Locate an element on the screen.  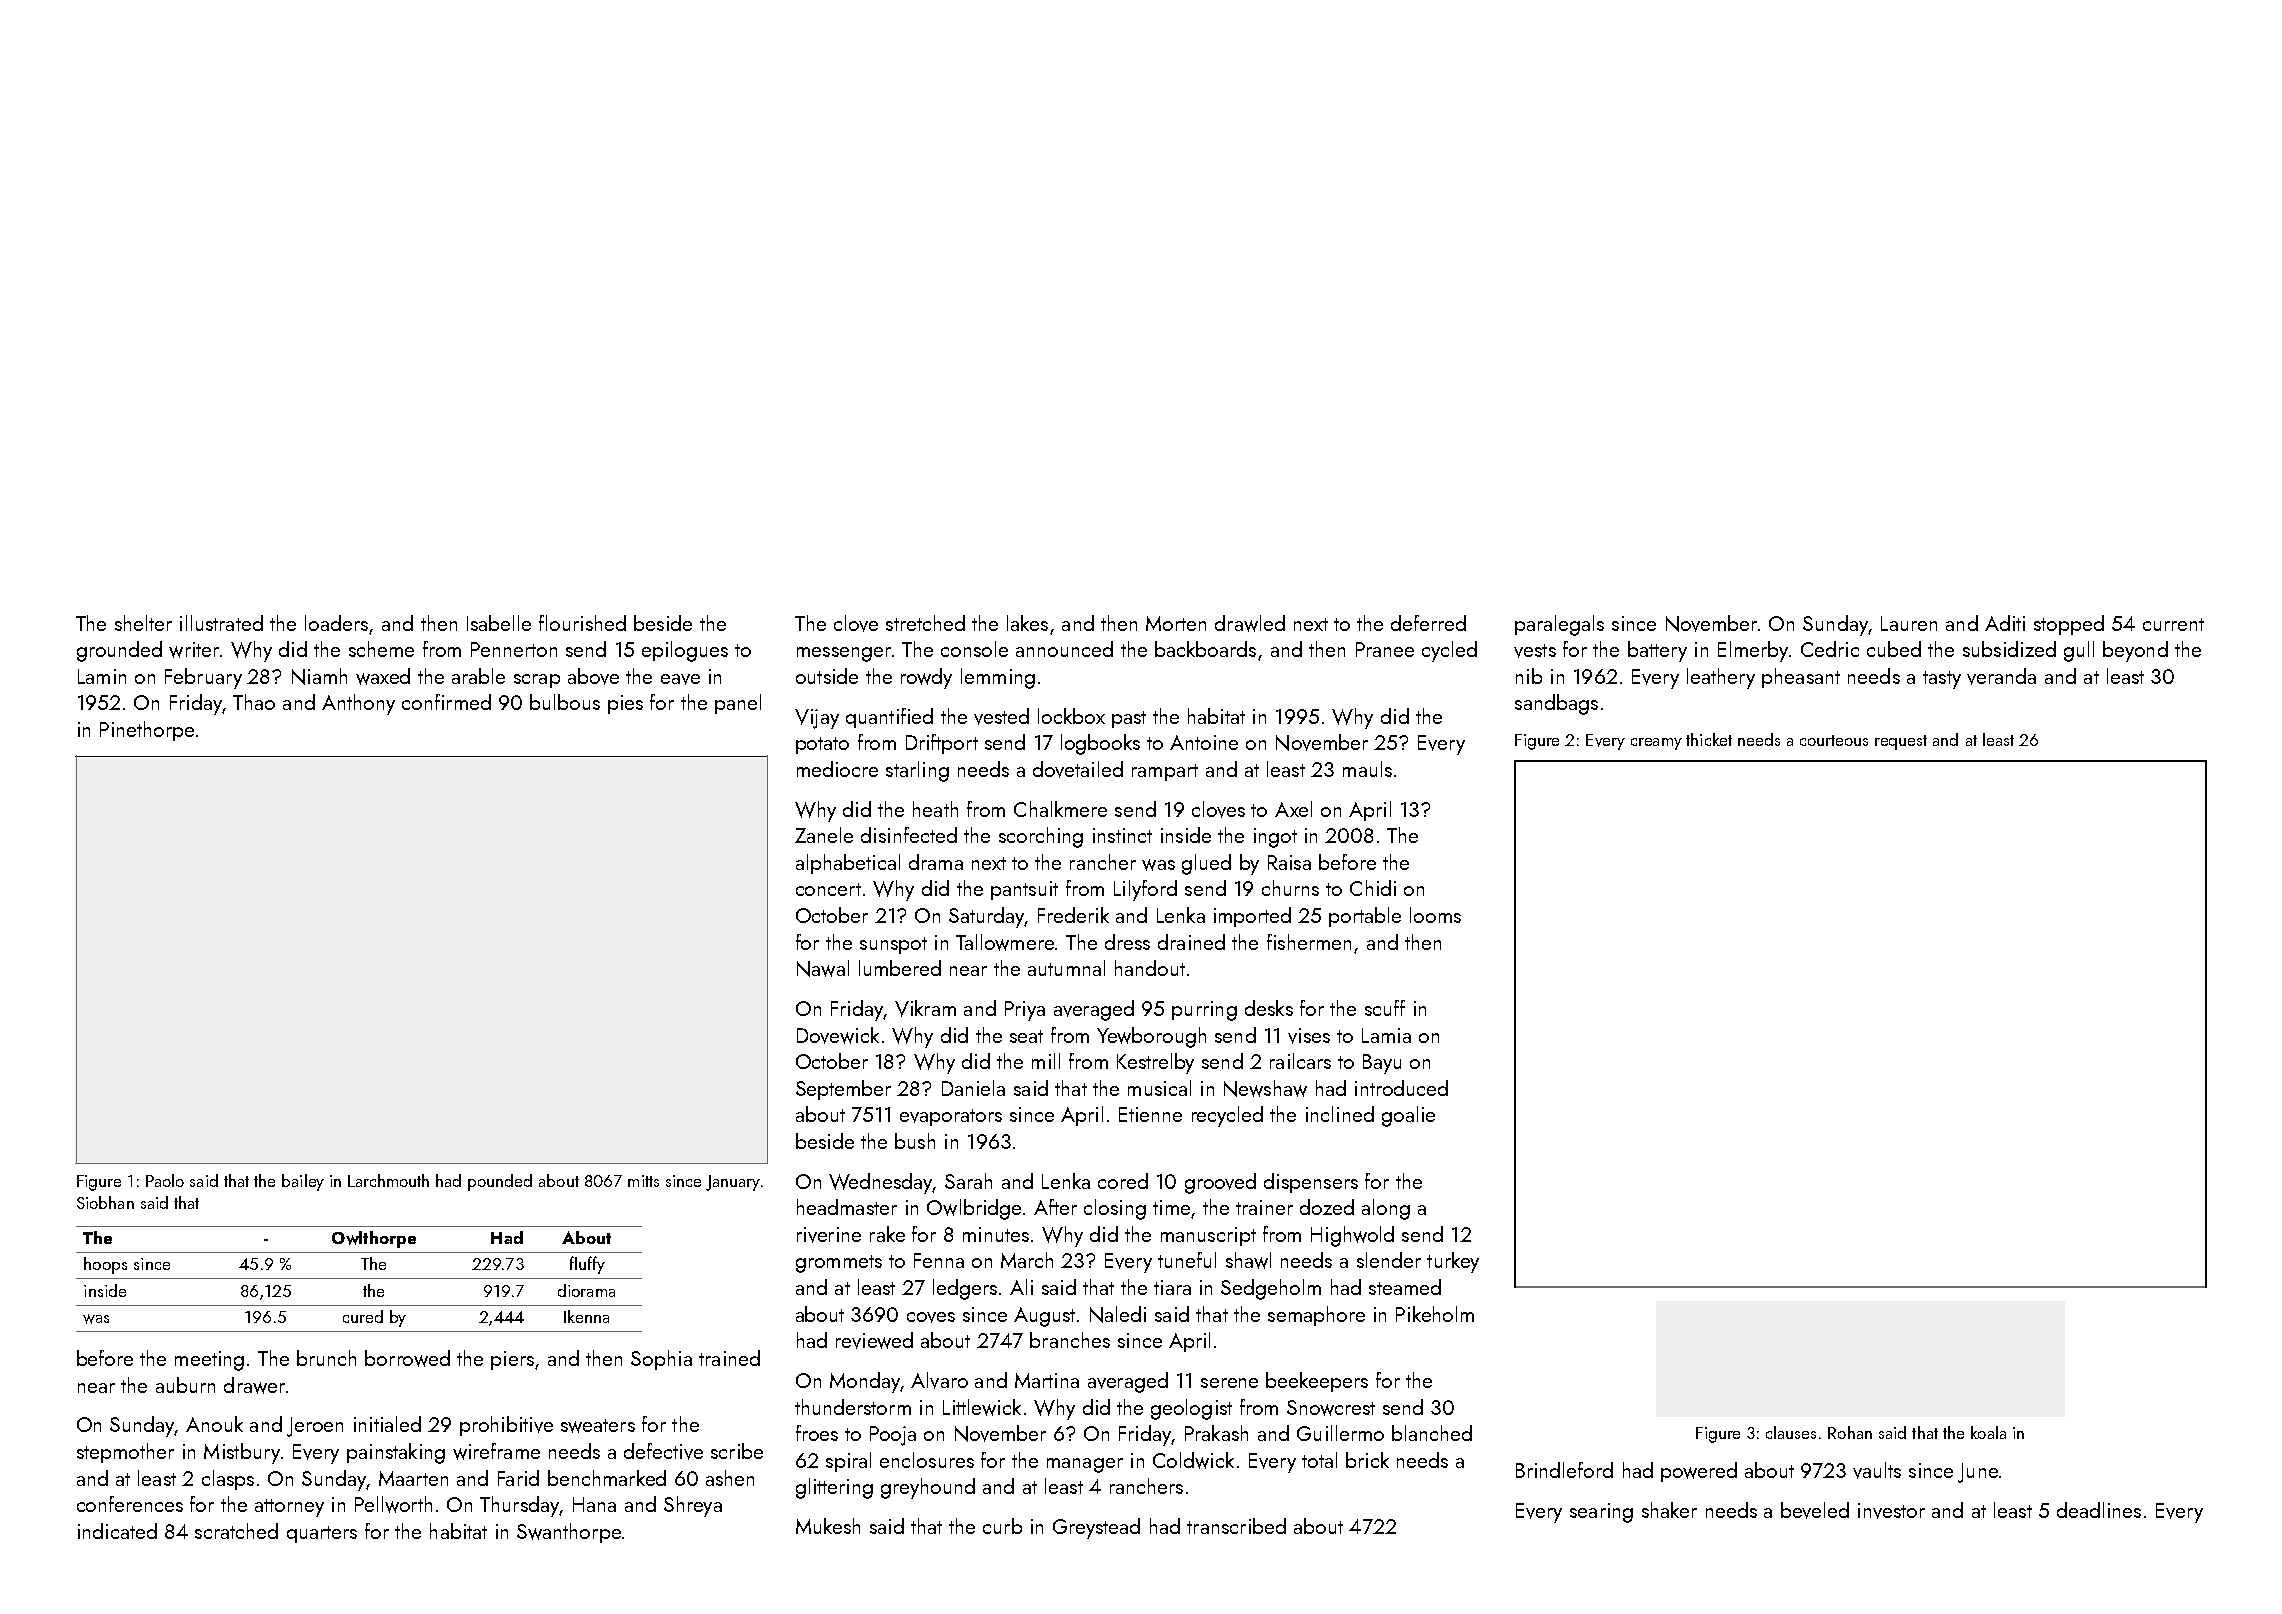
Pikeholm is located at coordinates (1435, 1314).
